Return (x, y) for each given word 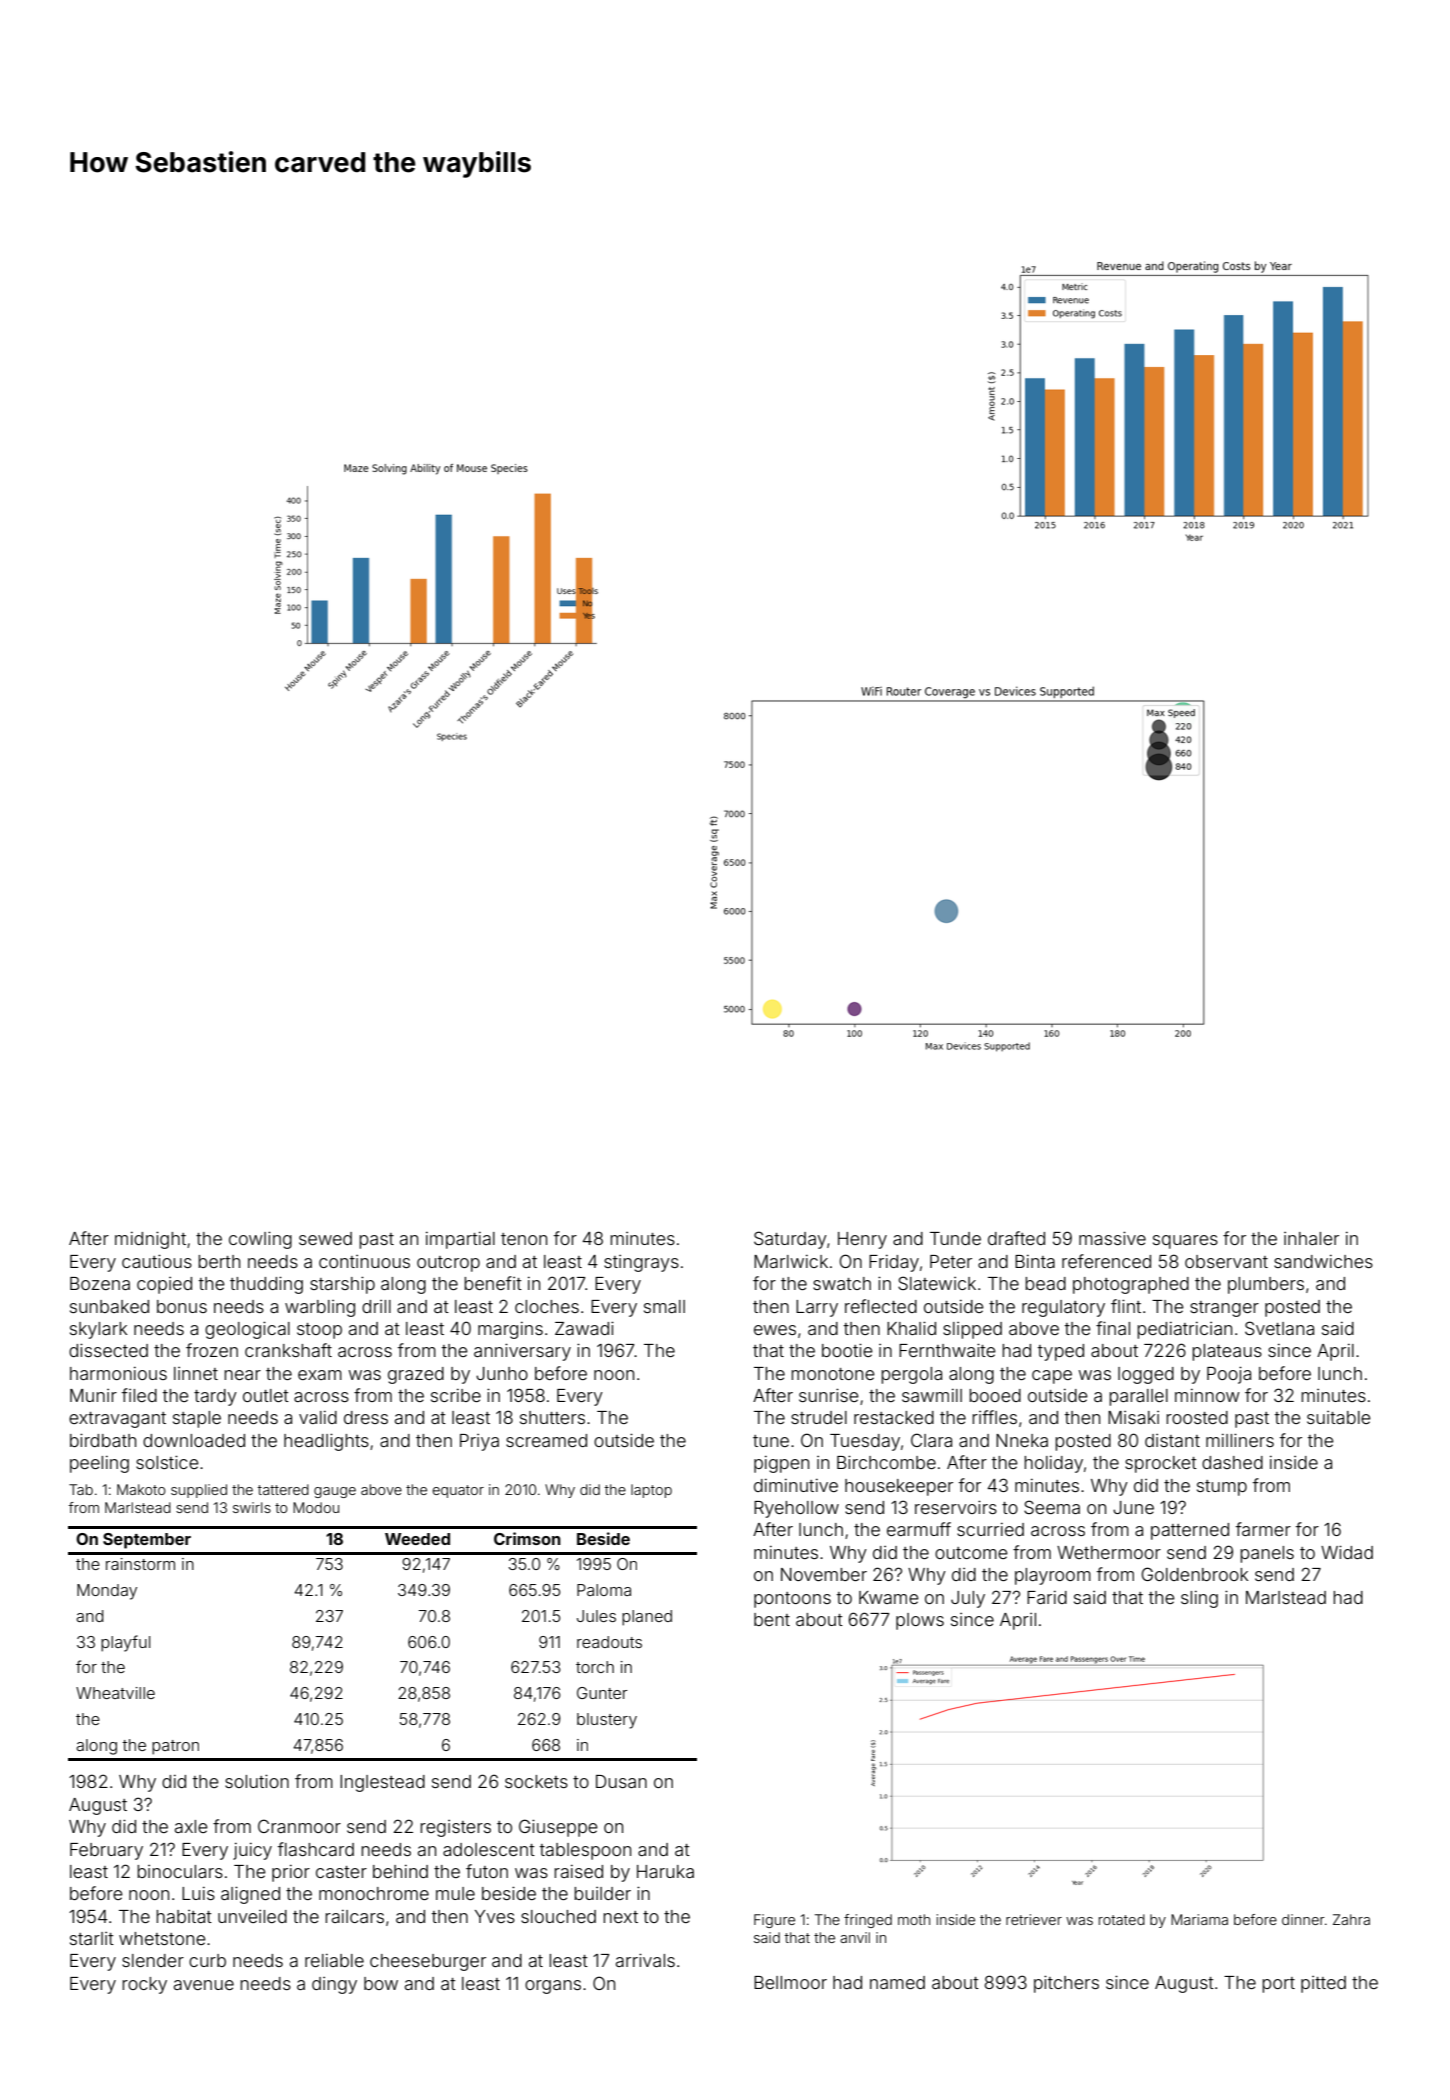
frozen (212, 1350)
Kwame (889, 1597)
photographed (1131, 1285)
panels (1267, 1554)
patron (175, 1747)
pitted (1323, 1984)
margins (510, 1330)
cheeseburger (428, 1962)
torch (595, 1667)
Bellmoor (790, 1982)
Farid (1047, 1597)
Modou (316, 1507)
